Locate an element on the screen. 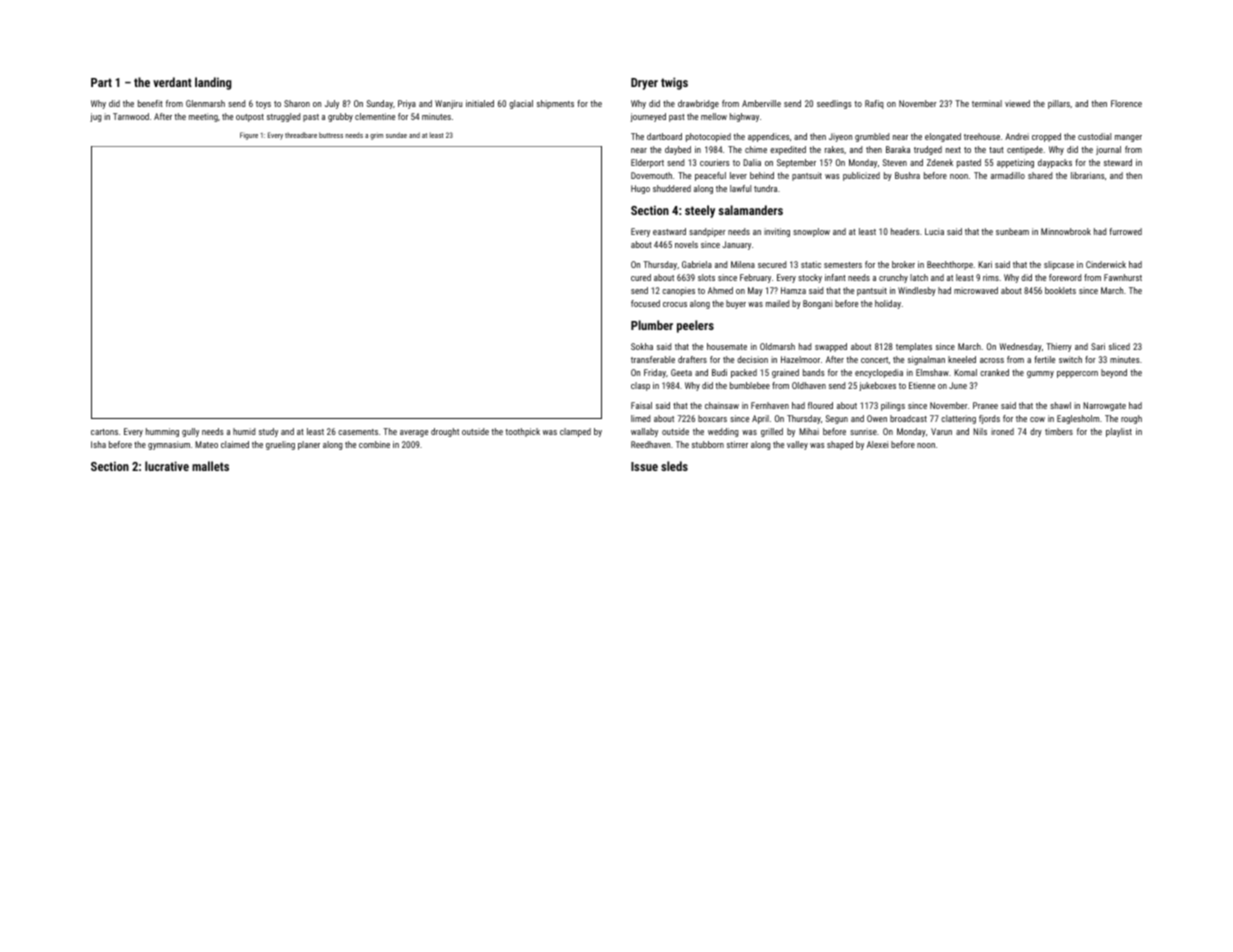 Image resolution: width=1233 pixels, height=952 pixels. Hugo is located at coordinates (640, 189).
